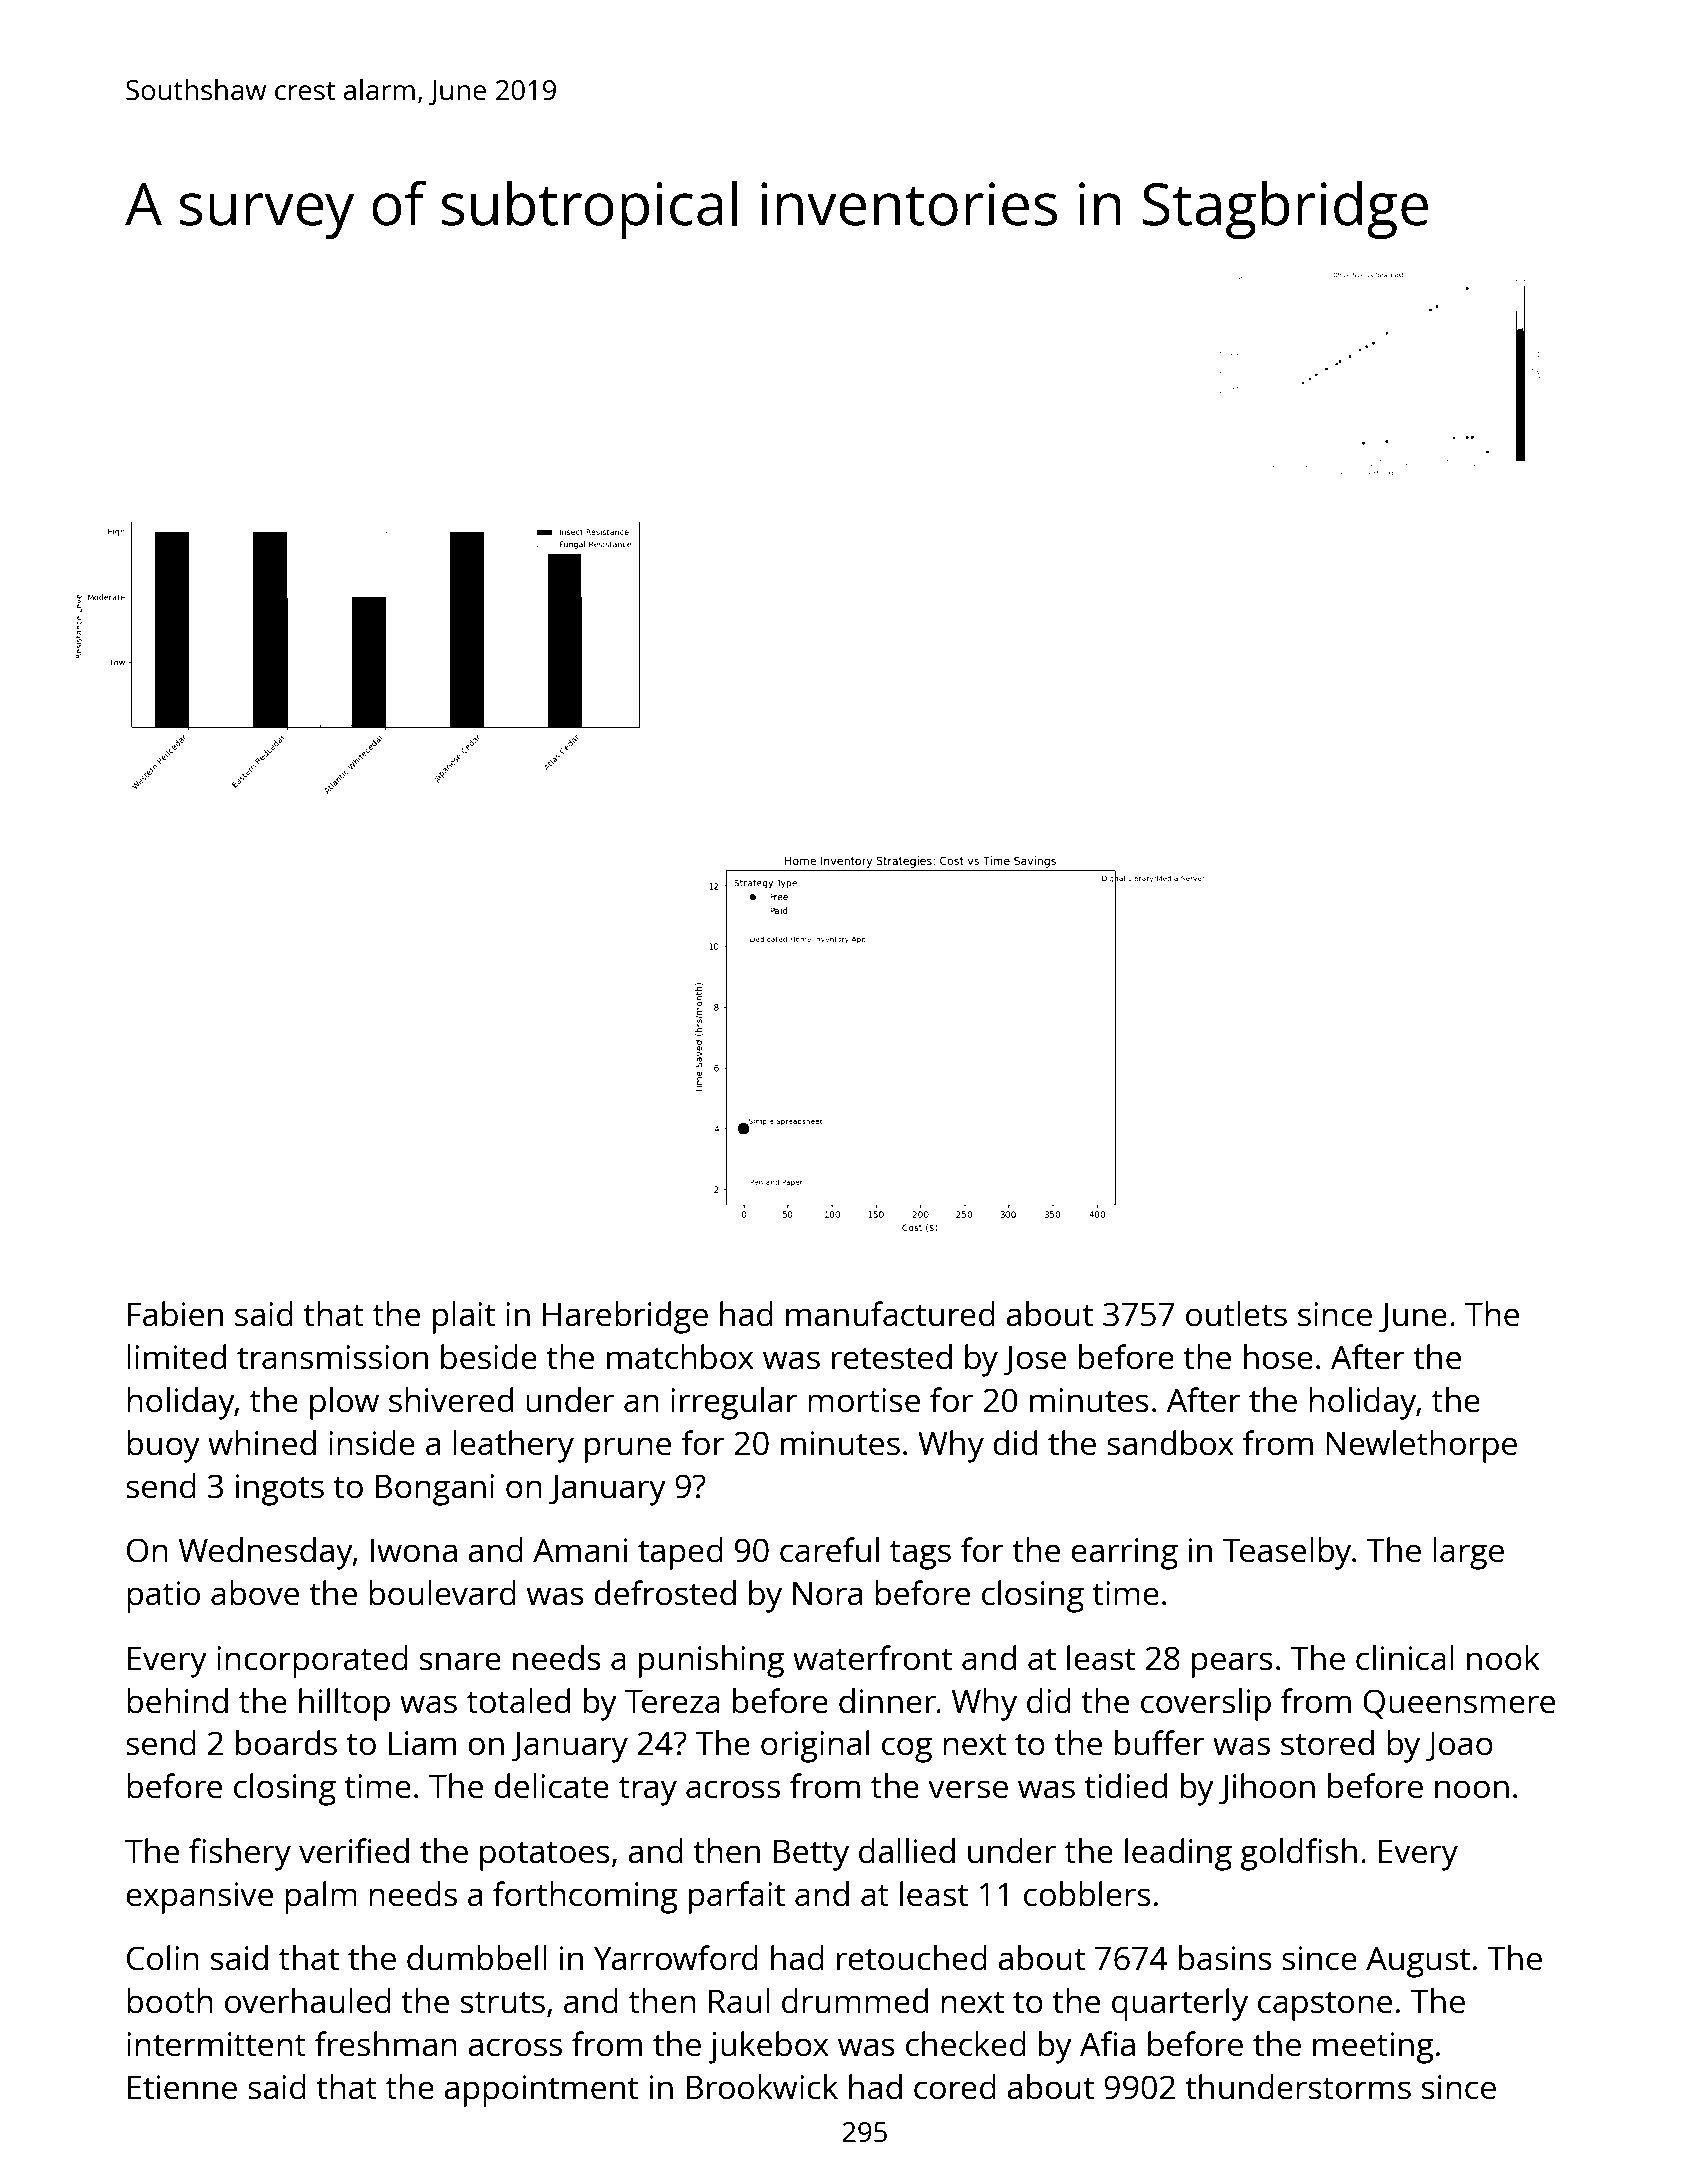  What do you see at coordinates (1468, 1553) in the screenshot?
I see `large` at bounding box center [1468, 1553].
